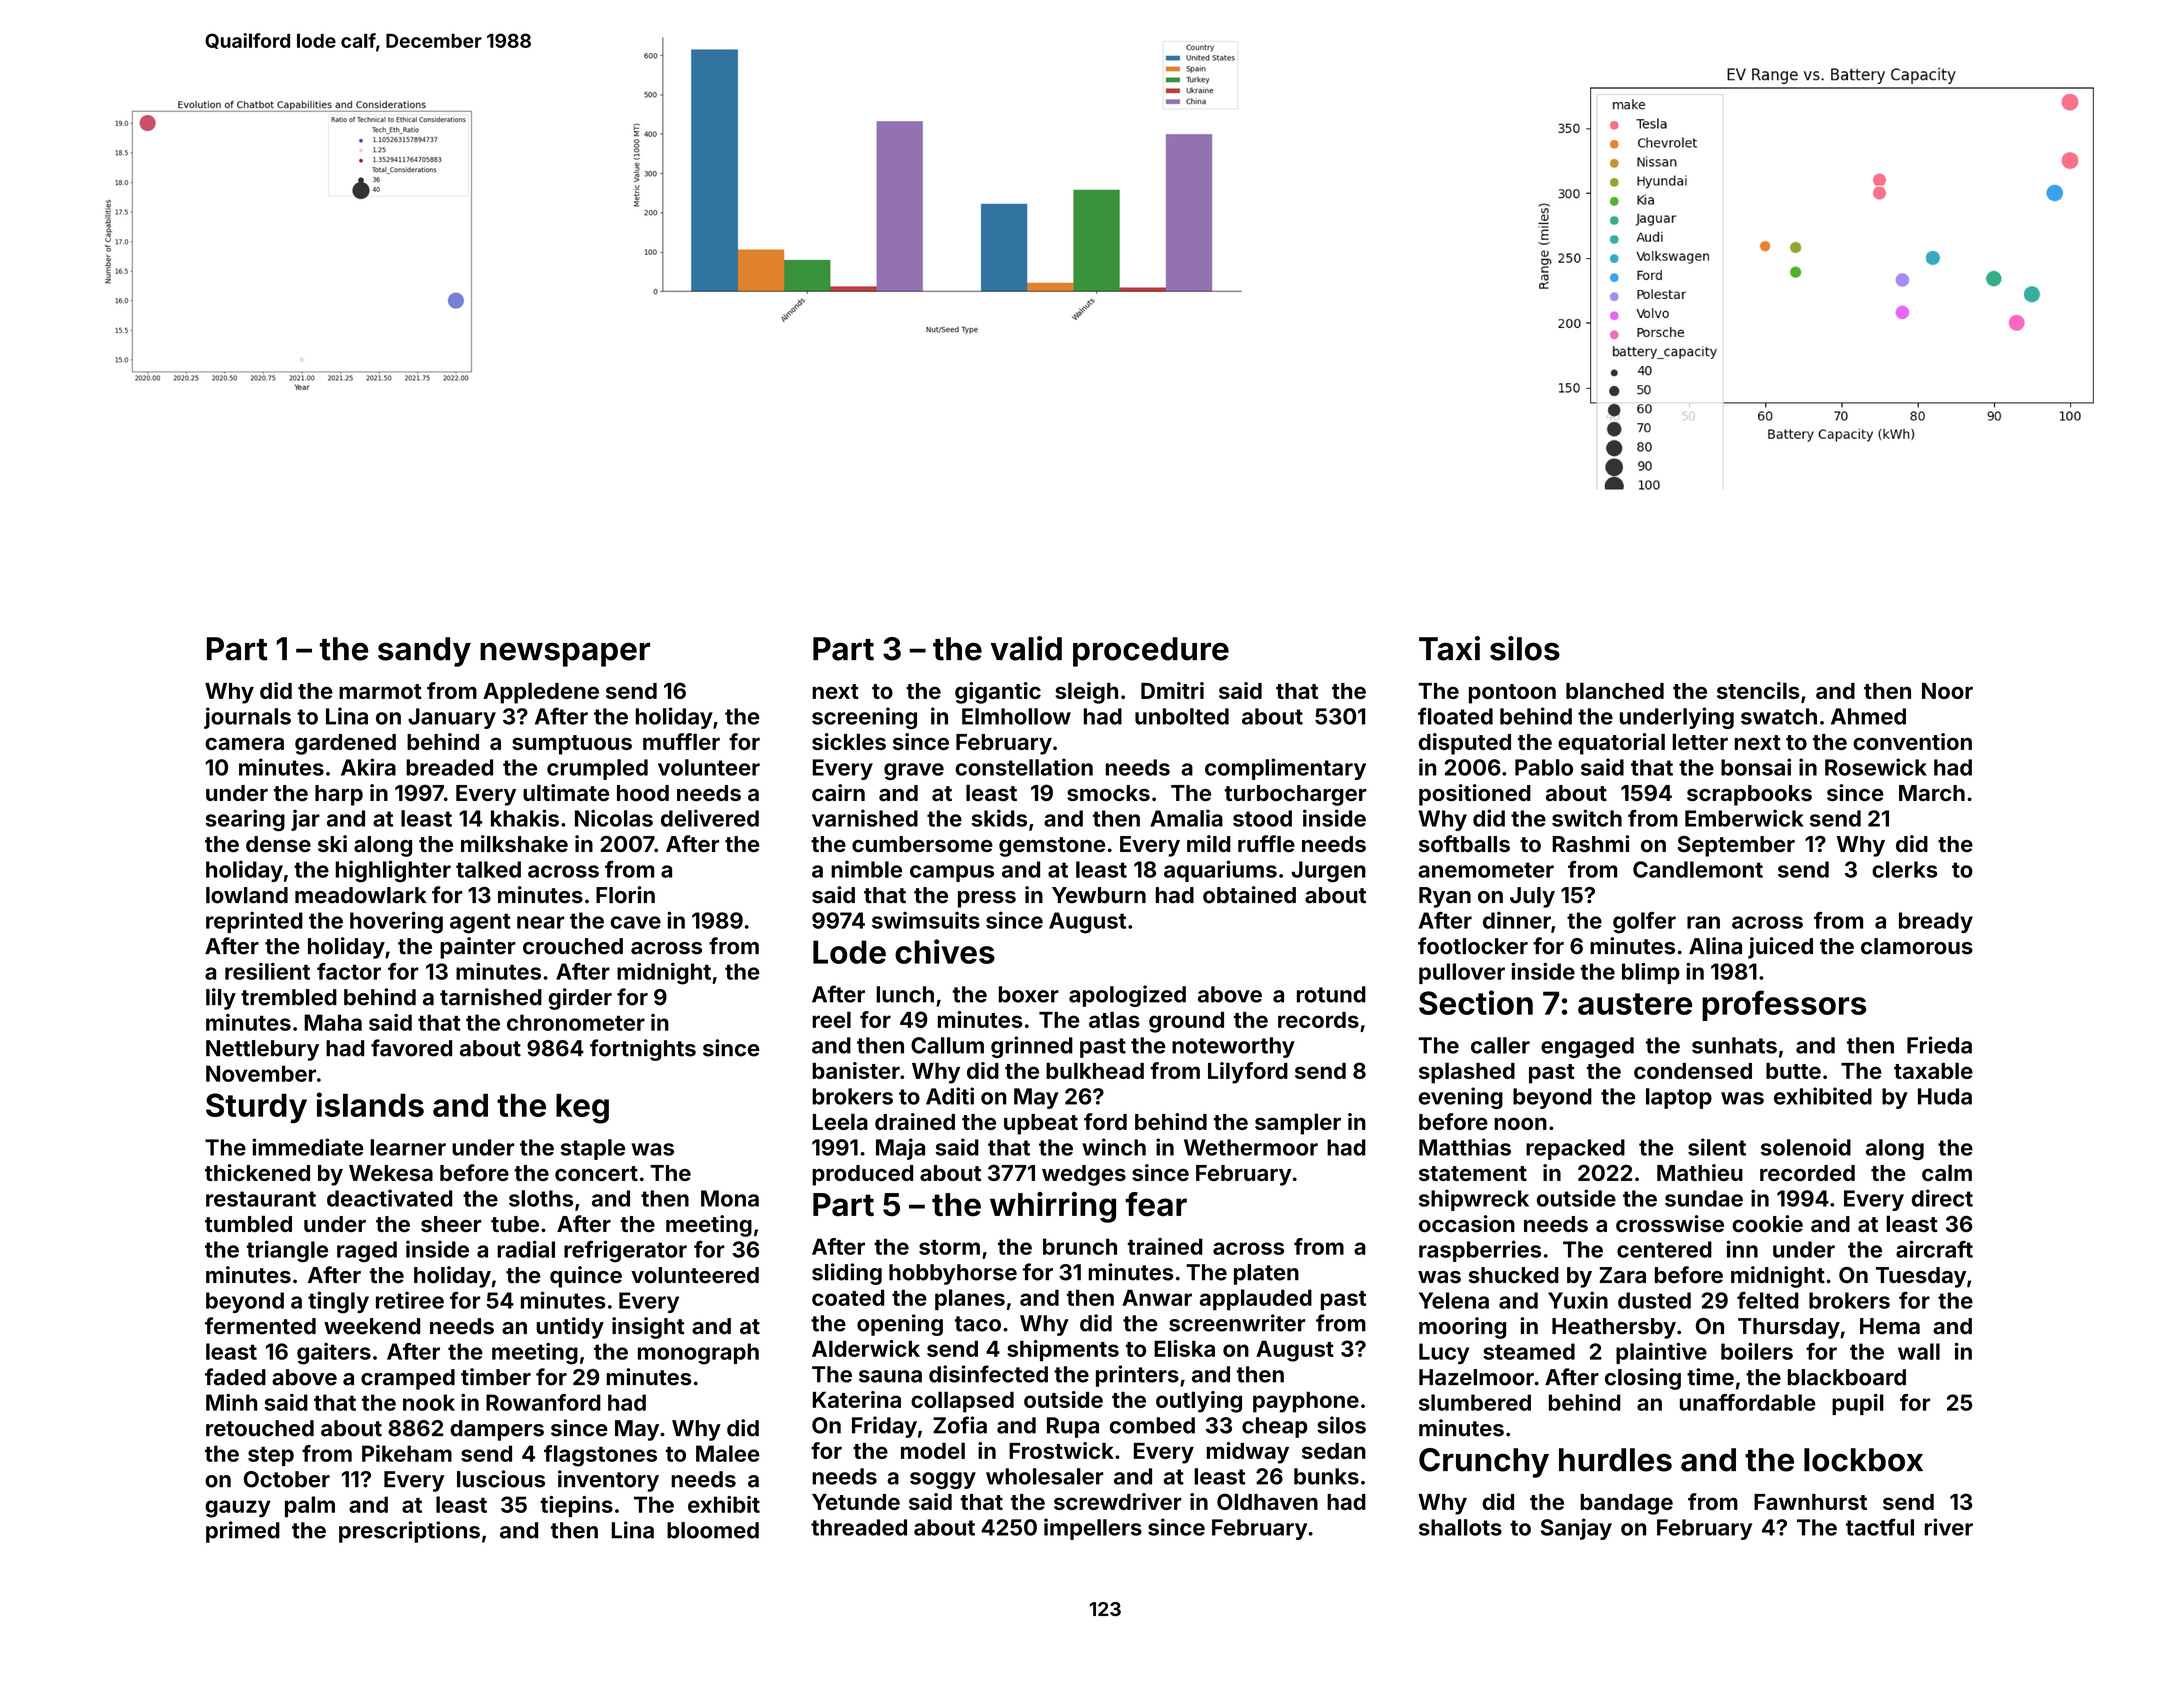 This screenshot has height=1683, width=2178. I want to click on splashed, so click(1467, 1073).
